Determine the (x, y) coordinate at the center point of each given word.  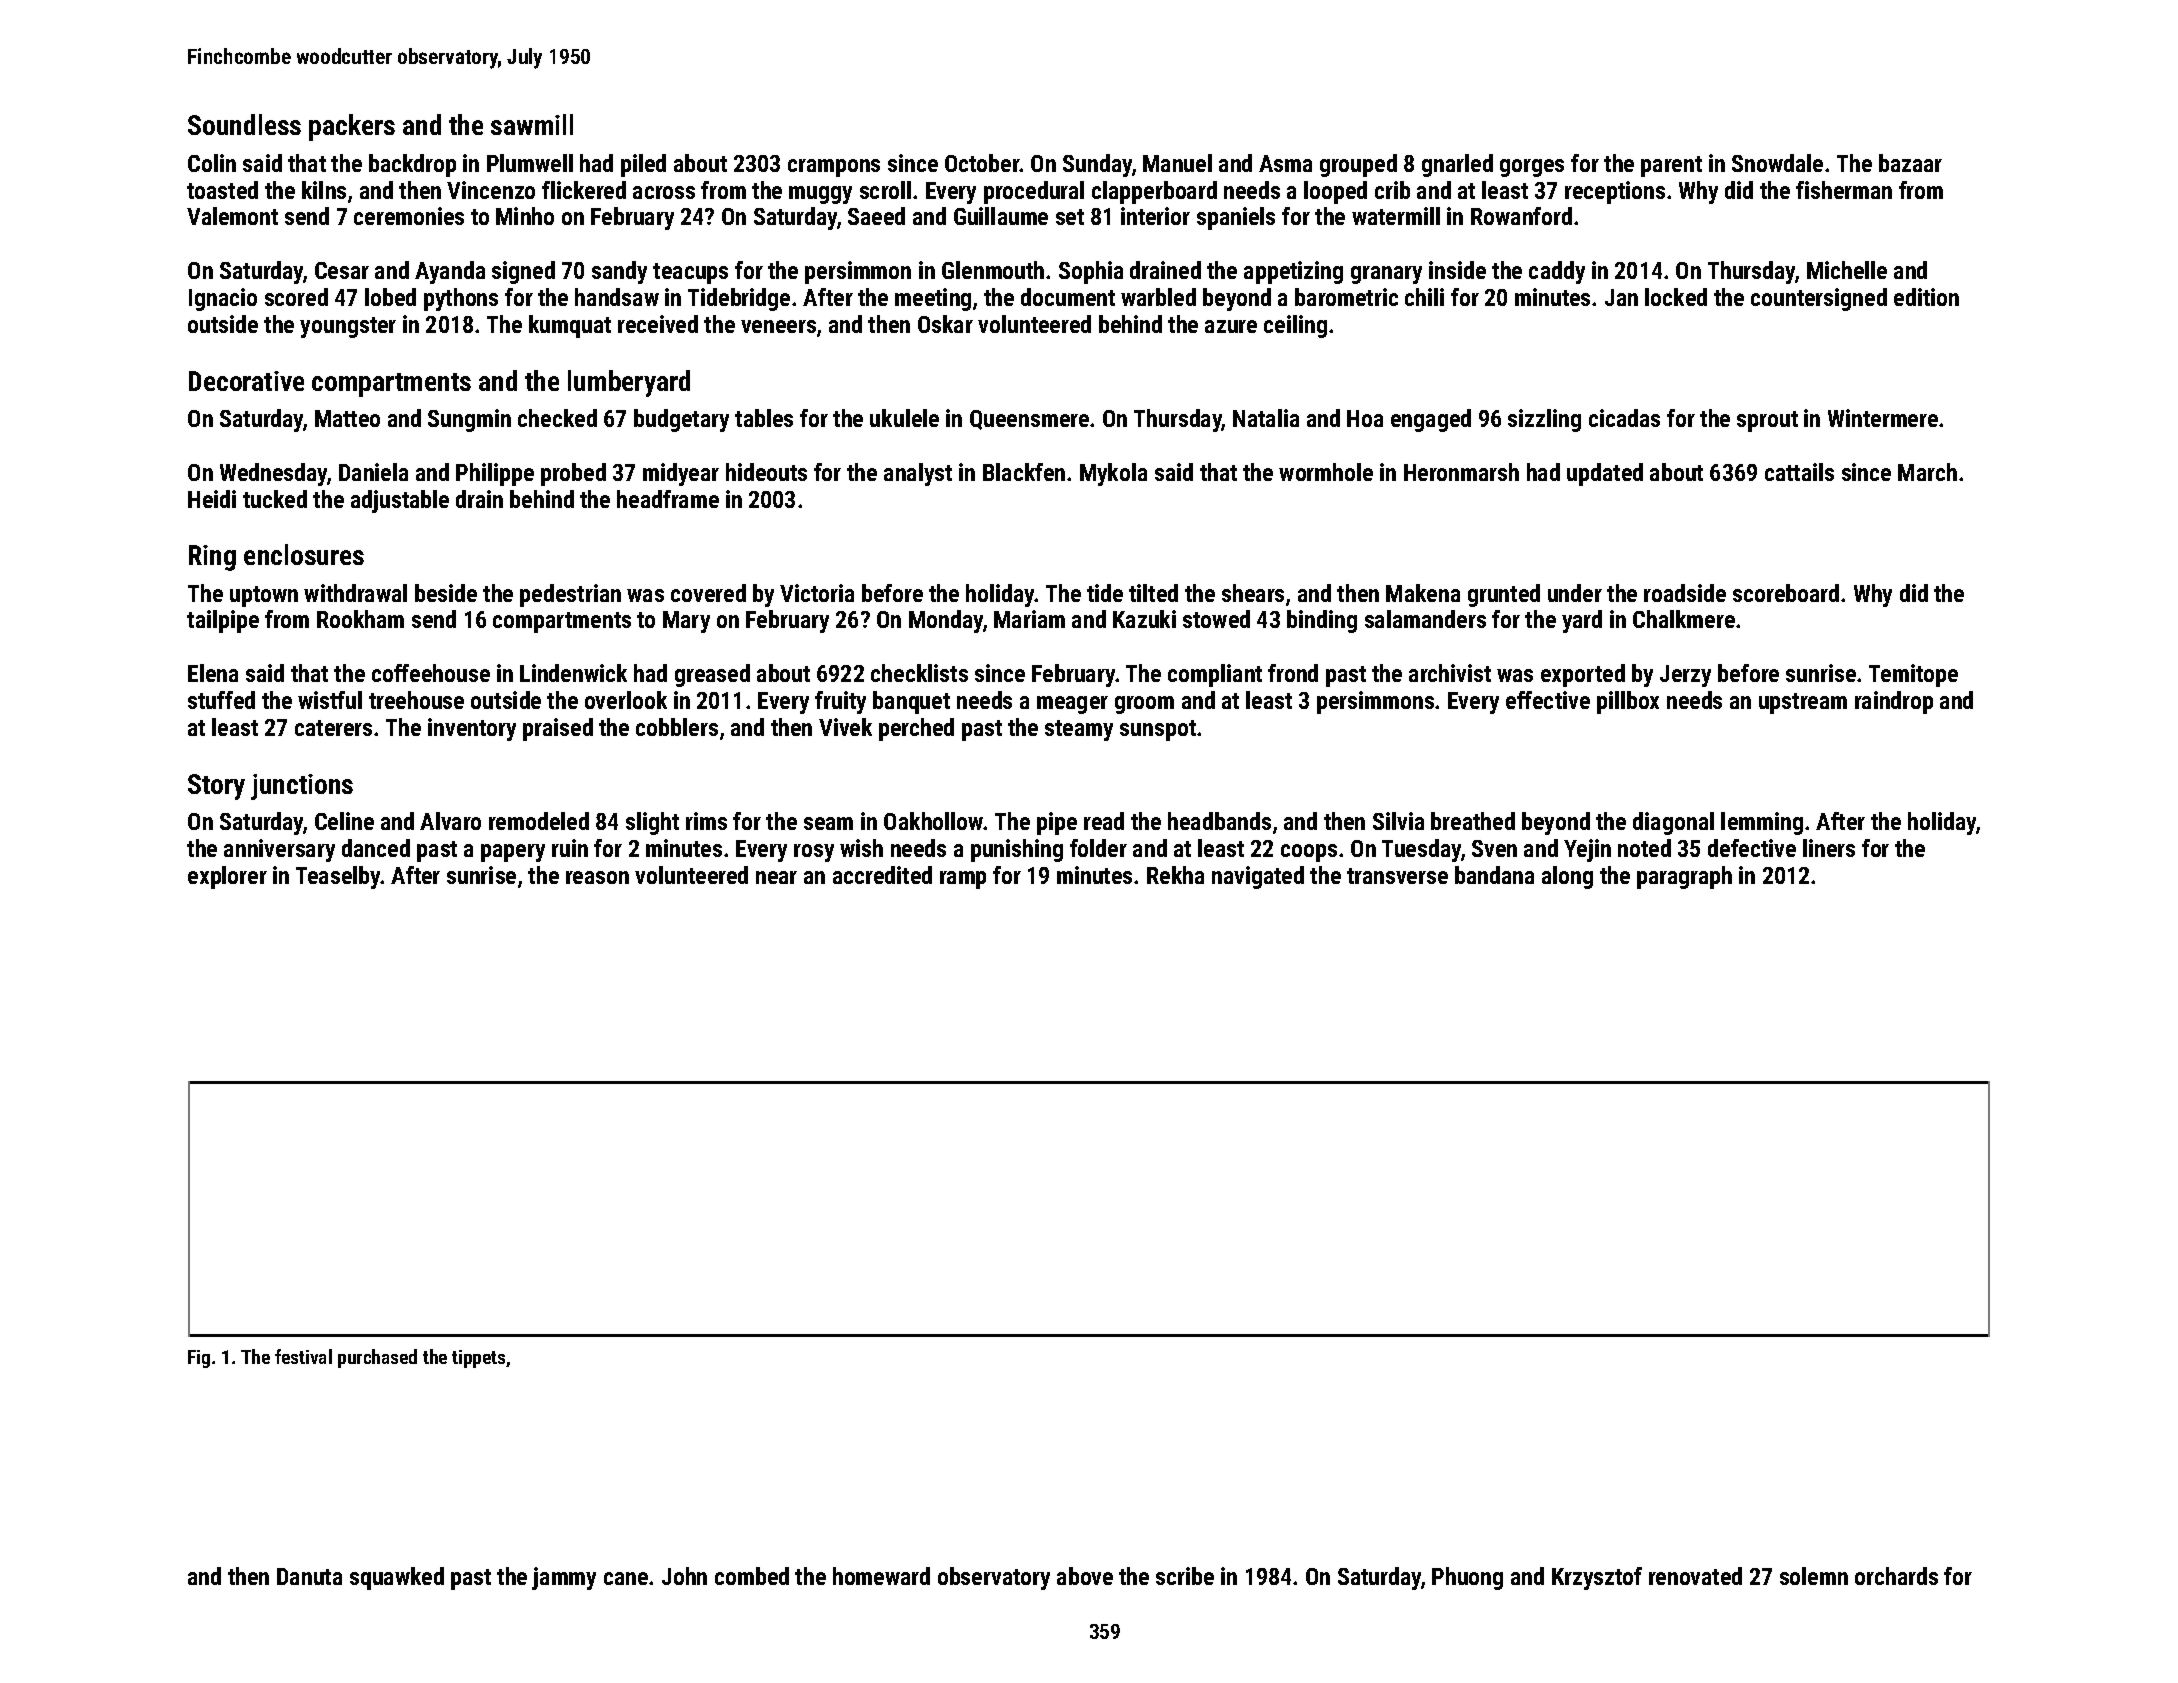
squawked (397, 1578)
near (776, 877)
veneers (778, 326)
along (1567, 877)
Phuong (1467, 1578)
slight (652, 823)
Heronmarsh (1461, 472)
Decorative (246, 381)
